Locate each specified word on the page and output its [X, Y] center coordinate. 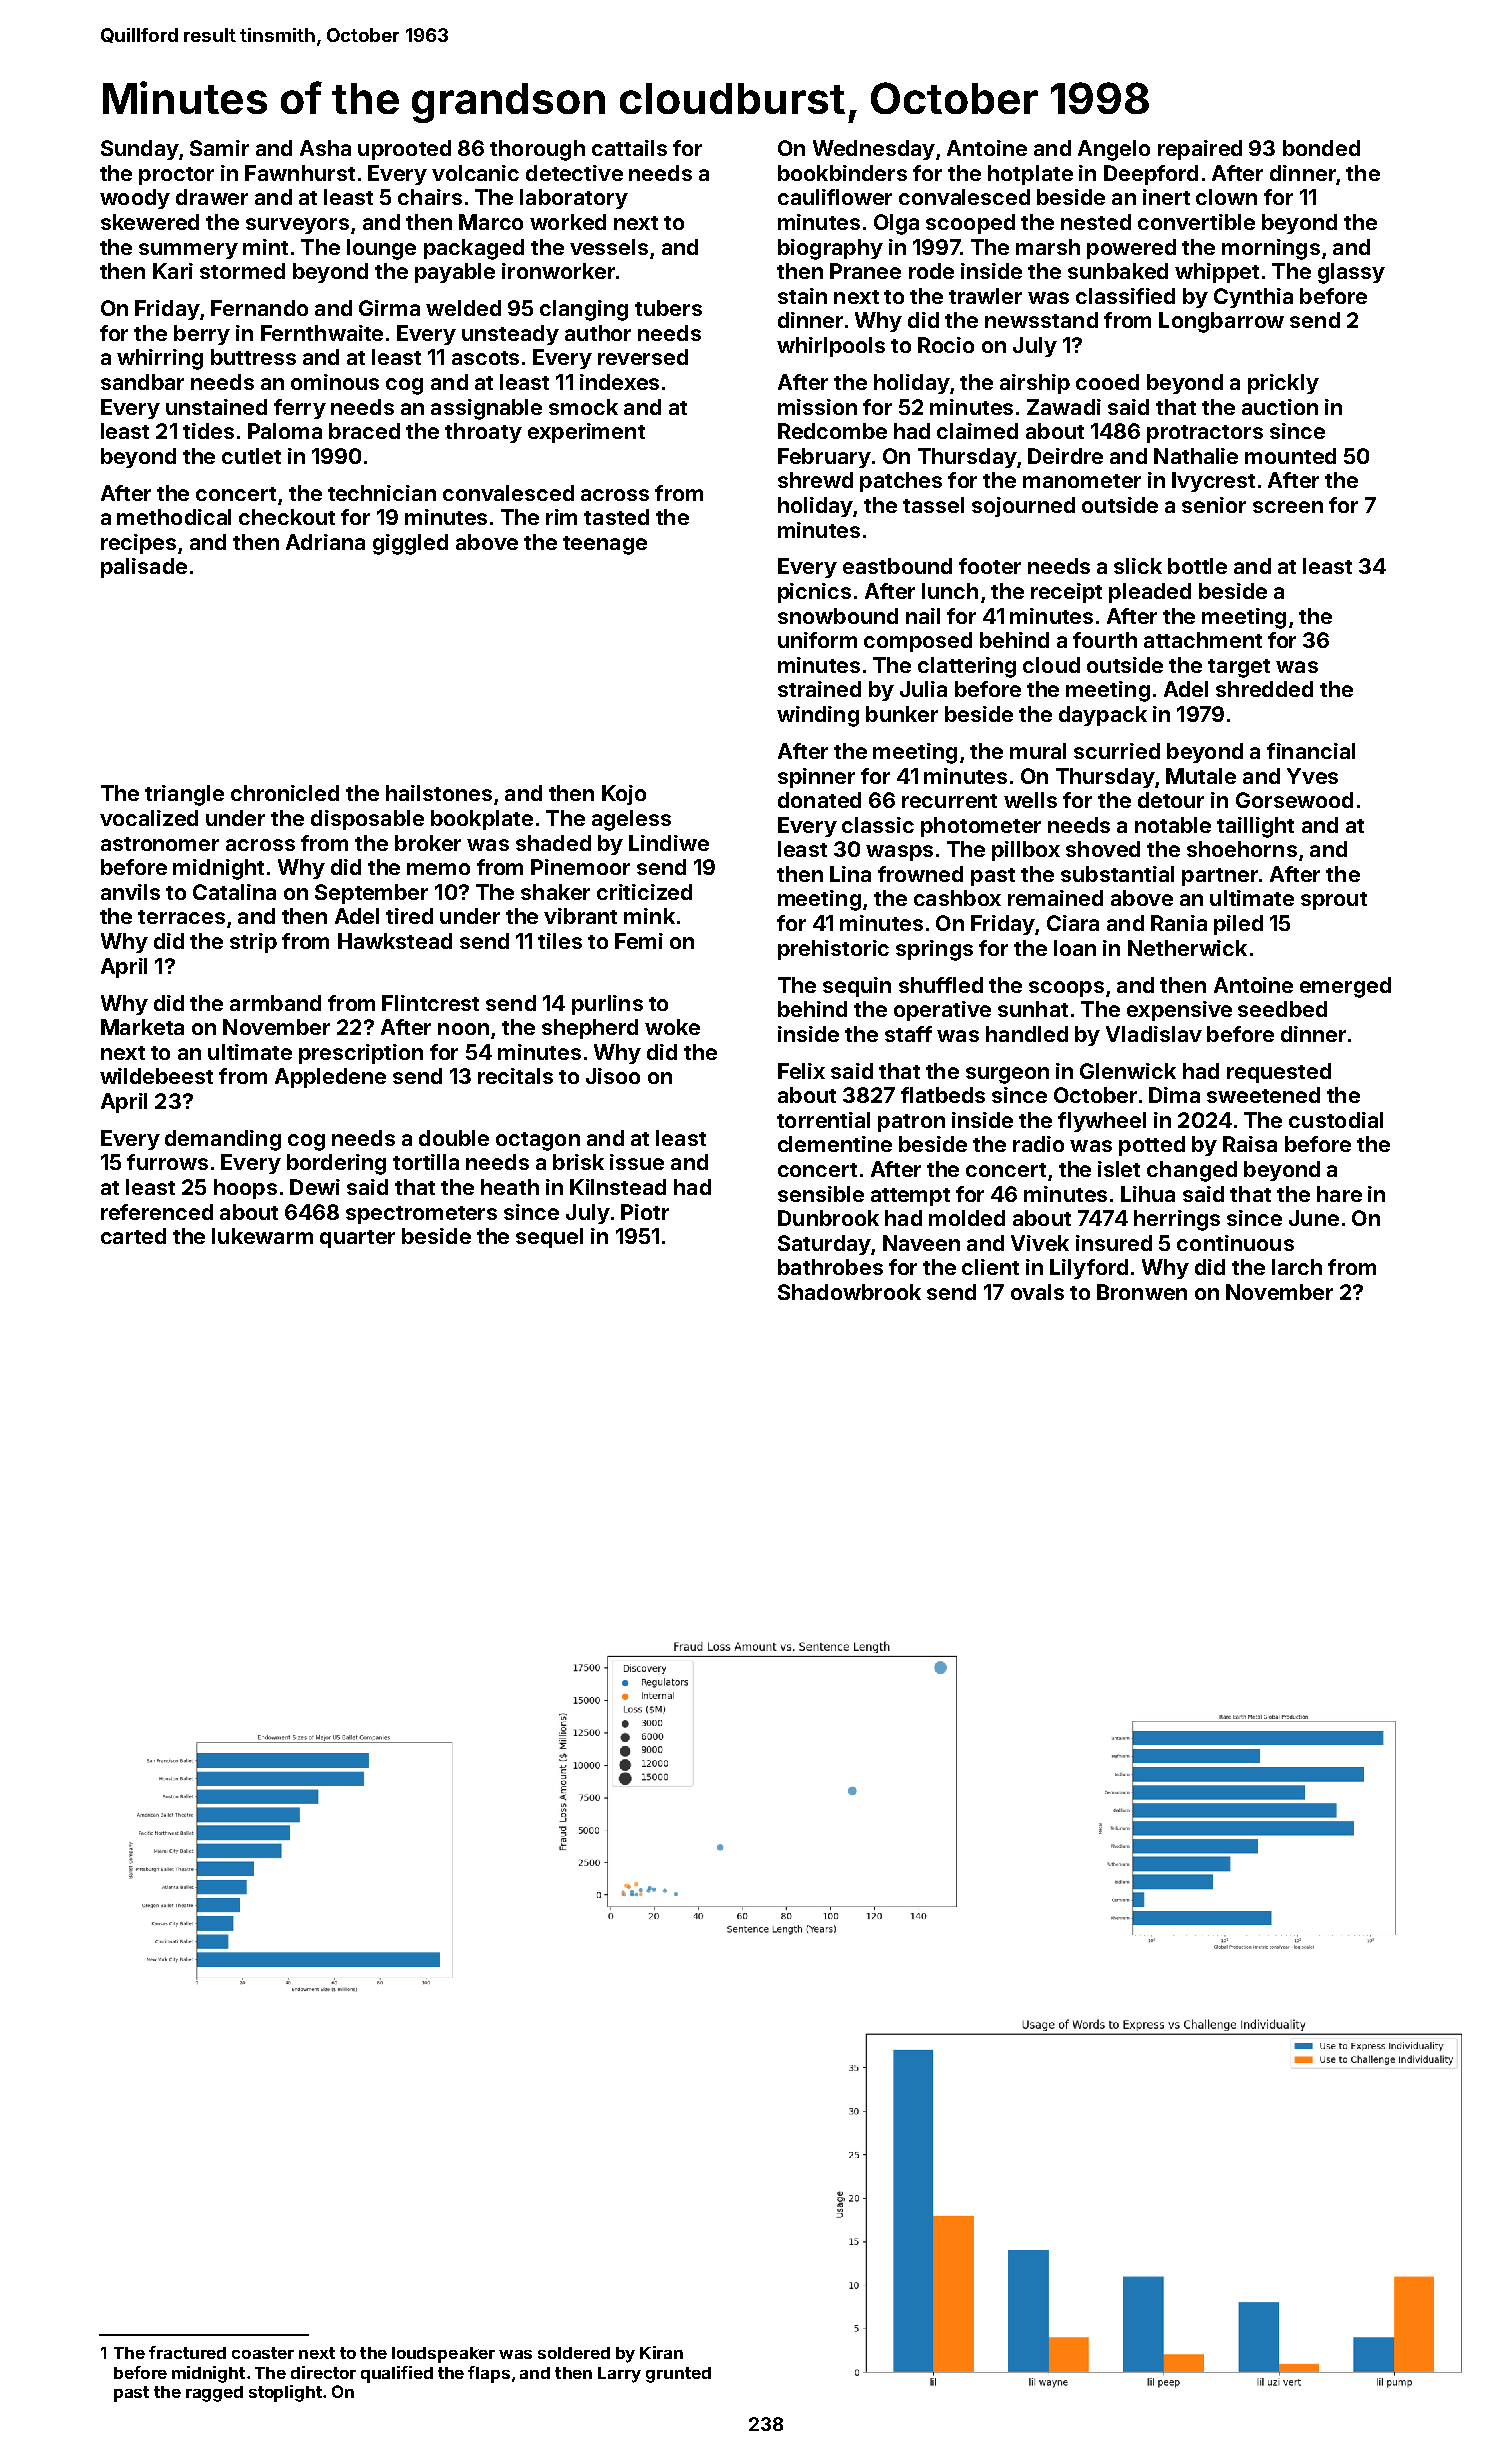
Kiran [661, 2352]
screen [1288, 507]
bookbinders [842, 173]
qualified [397, 2374]
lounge [381, 249]
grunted [678, 2375]
